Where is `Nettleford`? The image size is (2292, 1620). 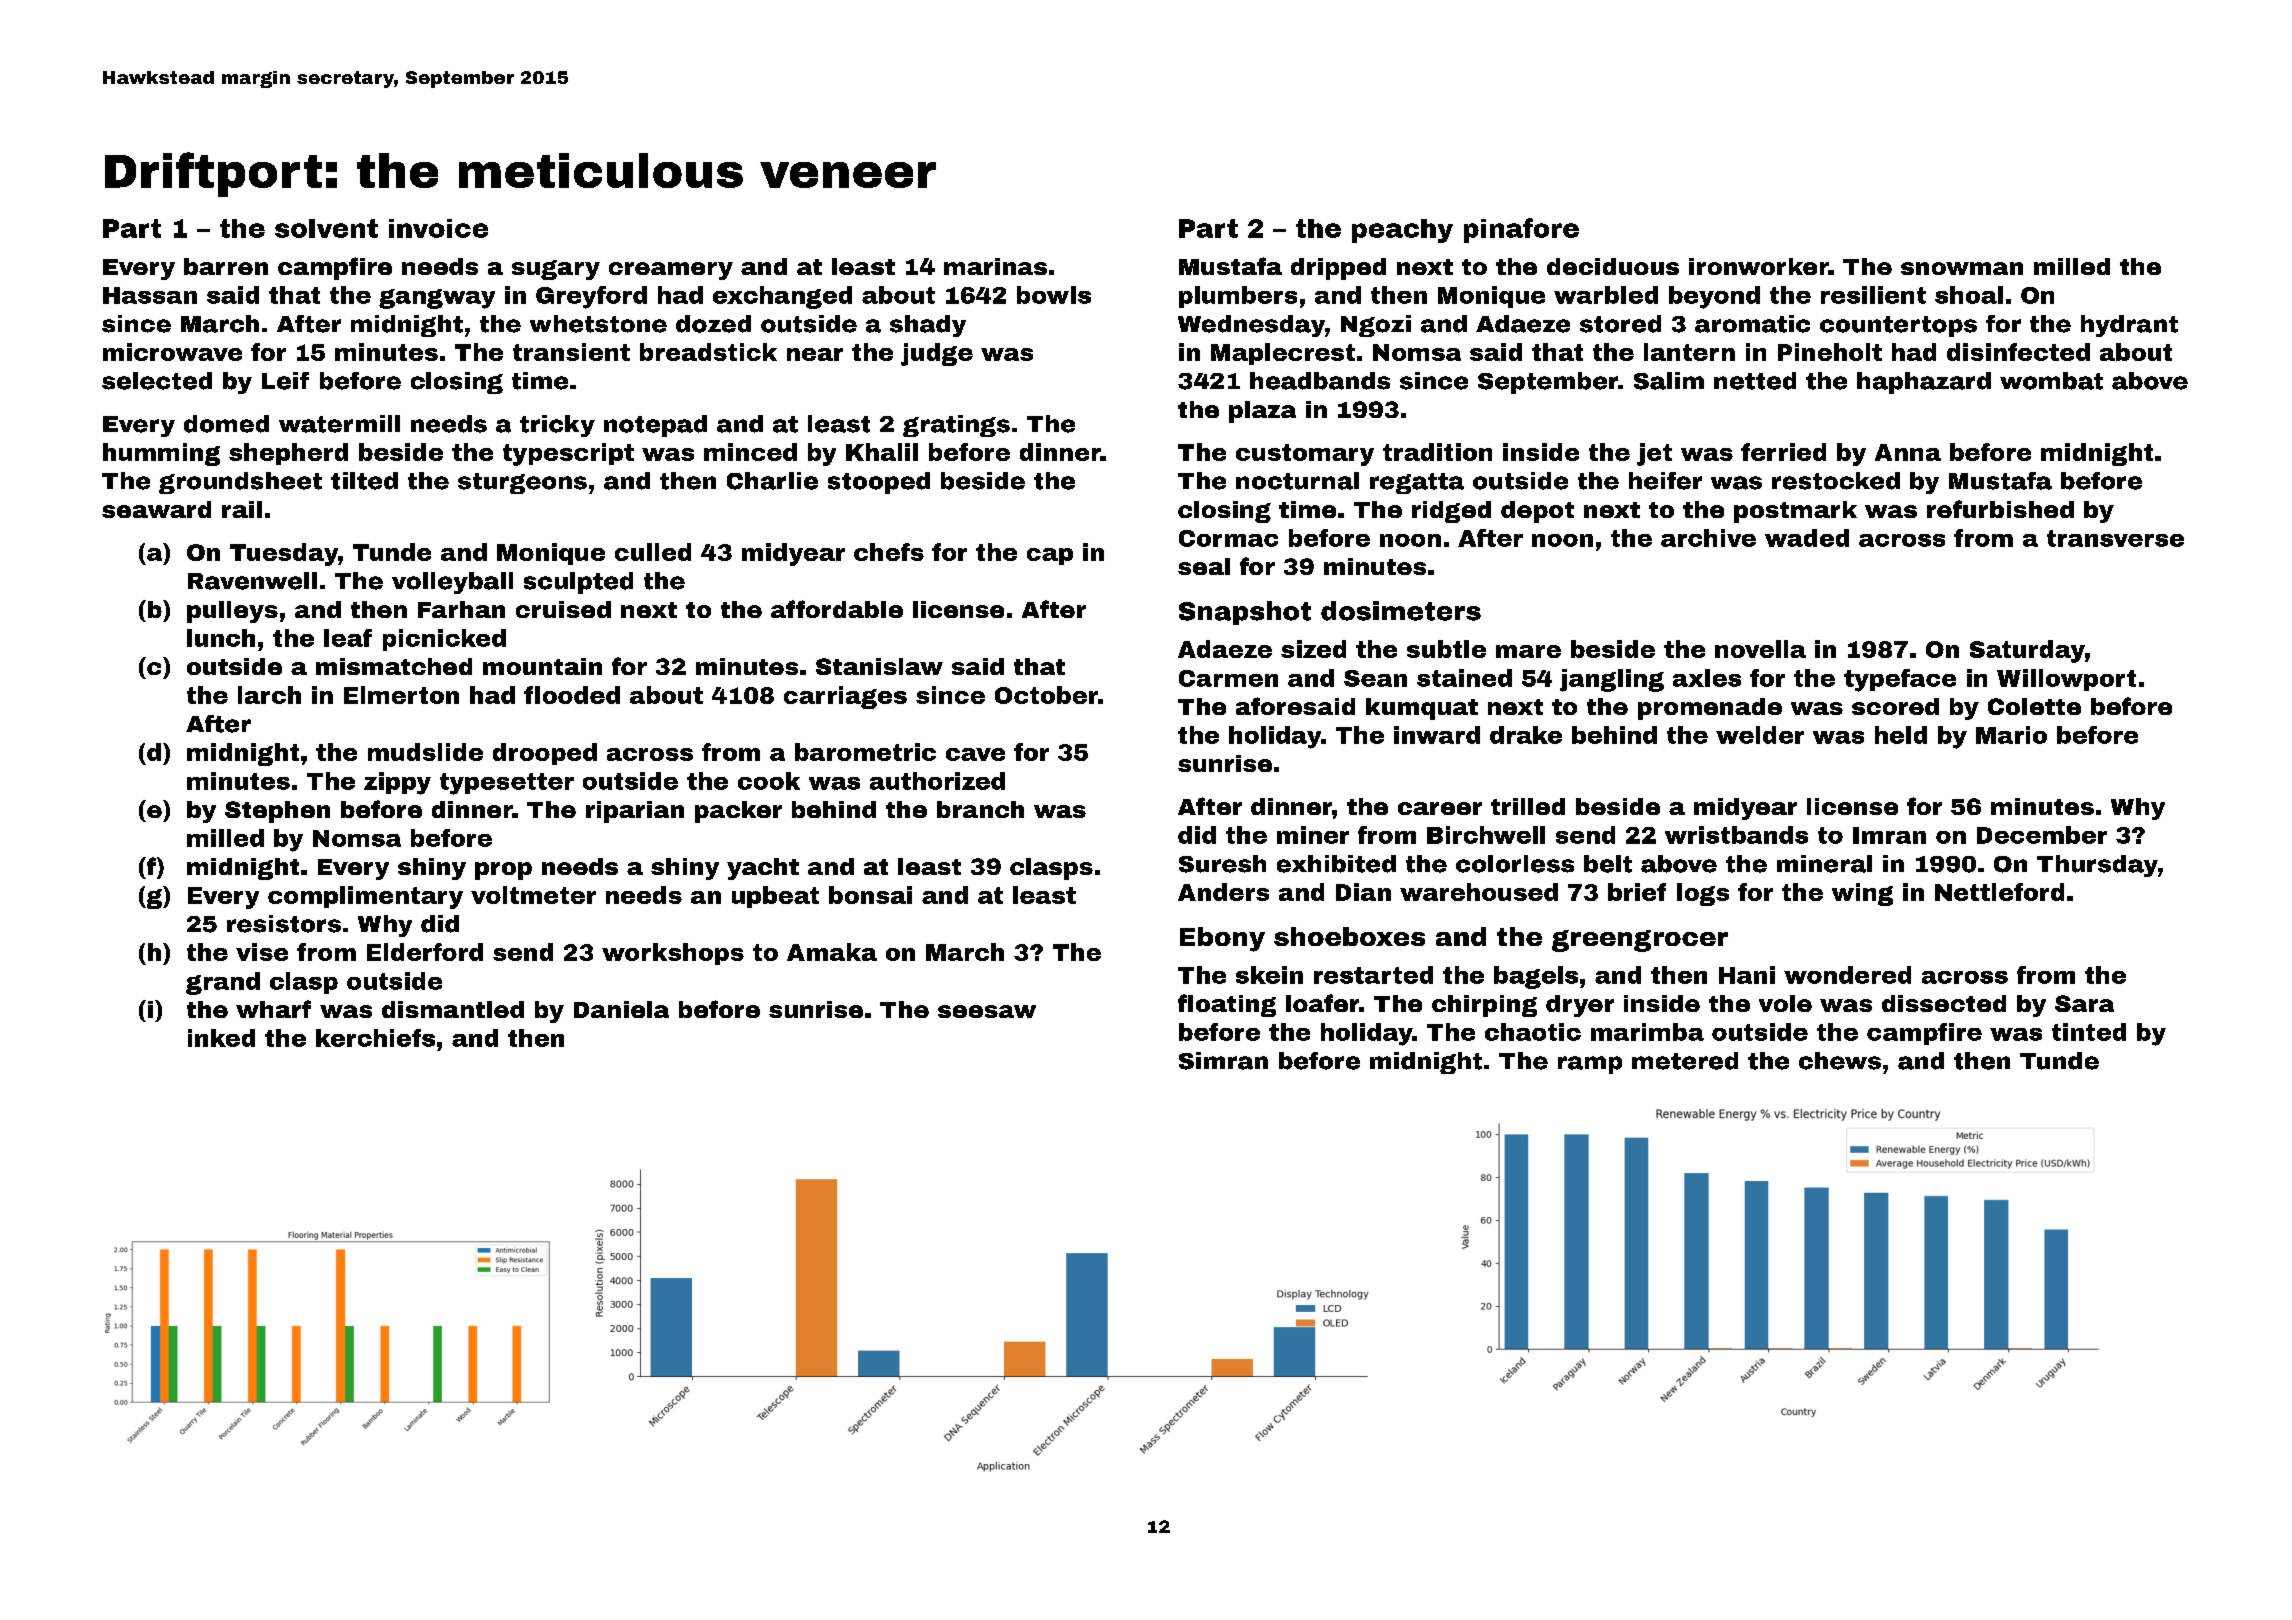 Nettleford is located at coordinates (1999, 892).
